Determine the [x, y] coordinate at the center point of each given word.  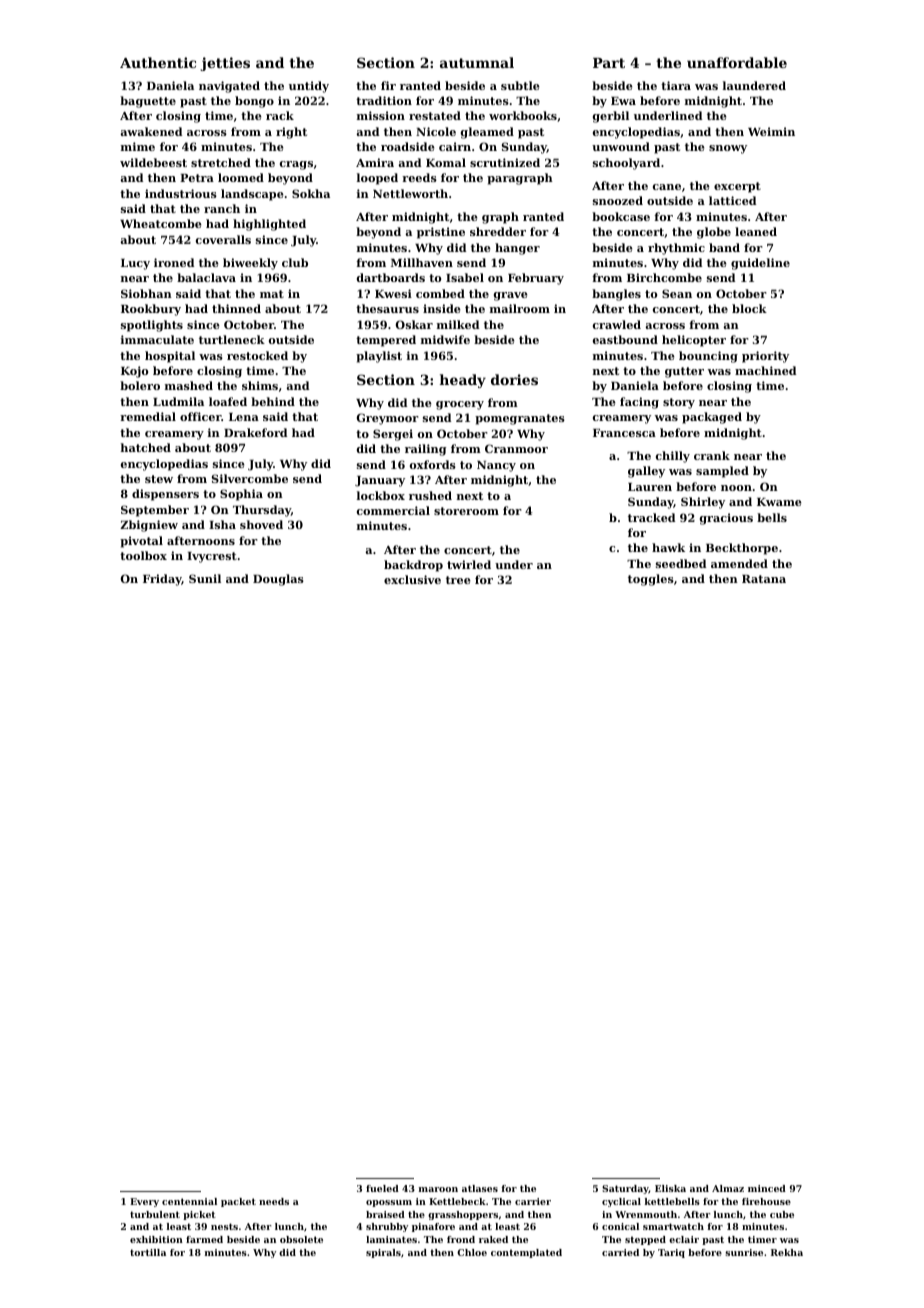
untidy [309, 87]
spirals [383, 1253]
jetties [225, 64]
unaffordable [737, 62]
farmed [204, 1239]
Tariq [671, 1253]
